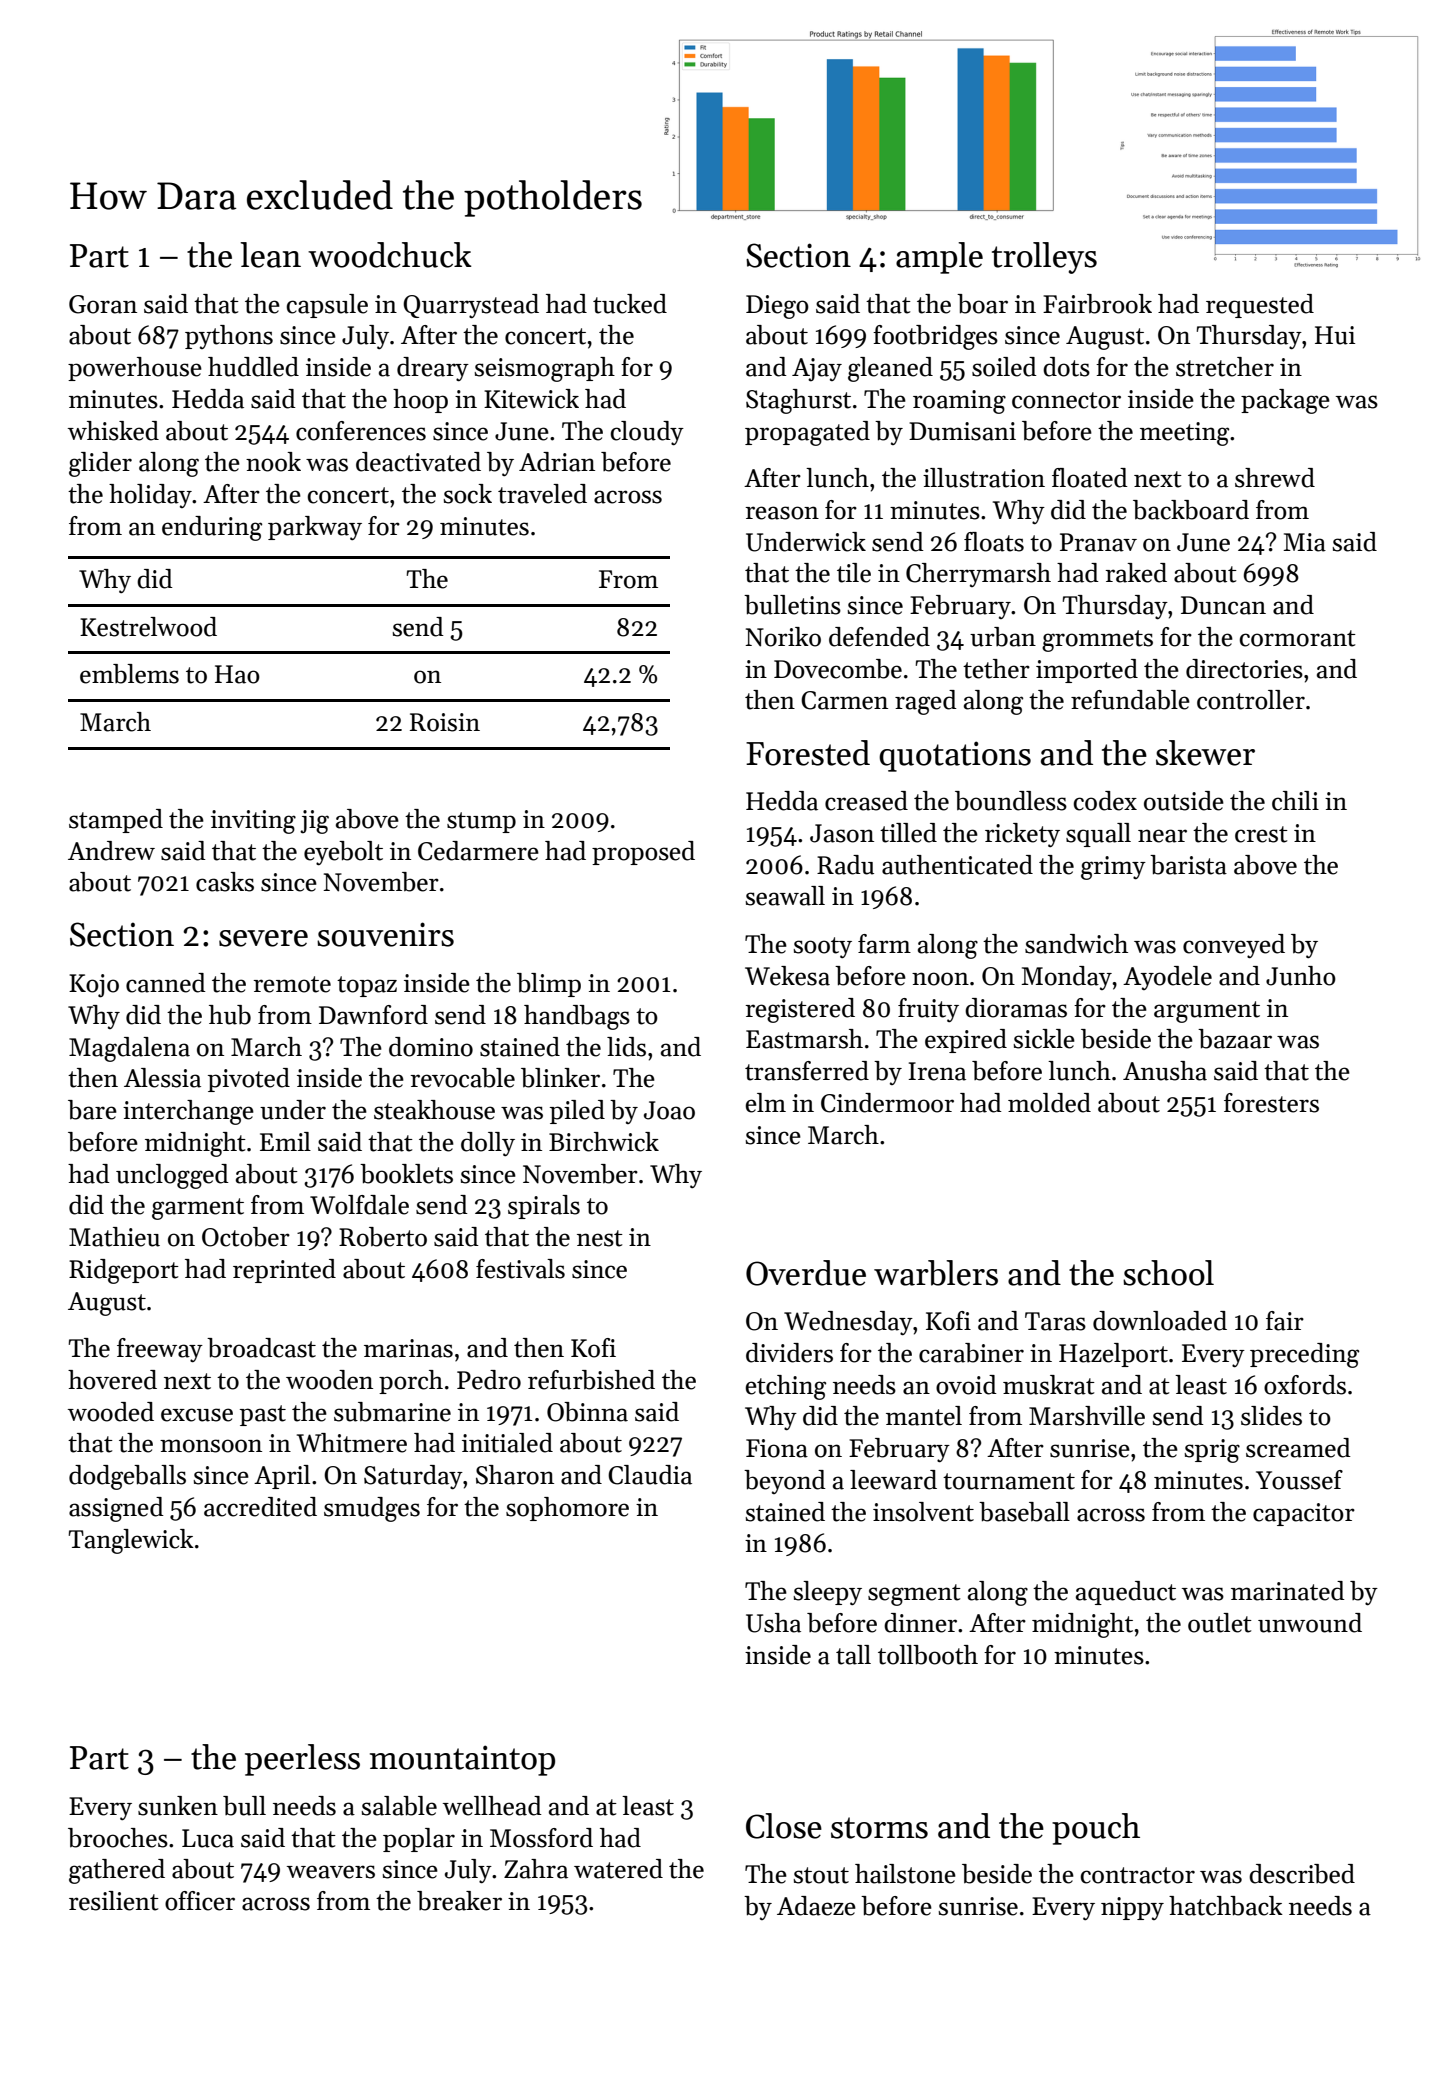 This screenshot has width=1450, height=2100. I want to click on Junho, so click(1301, 976).
